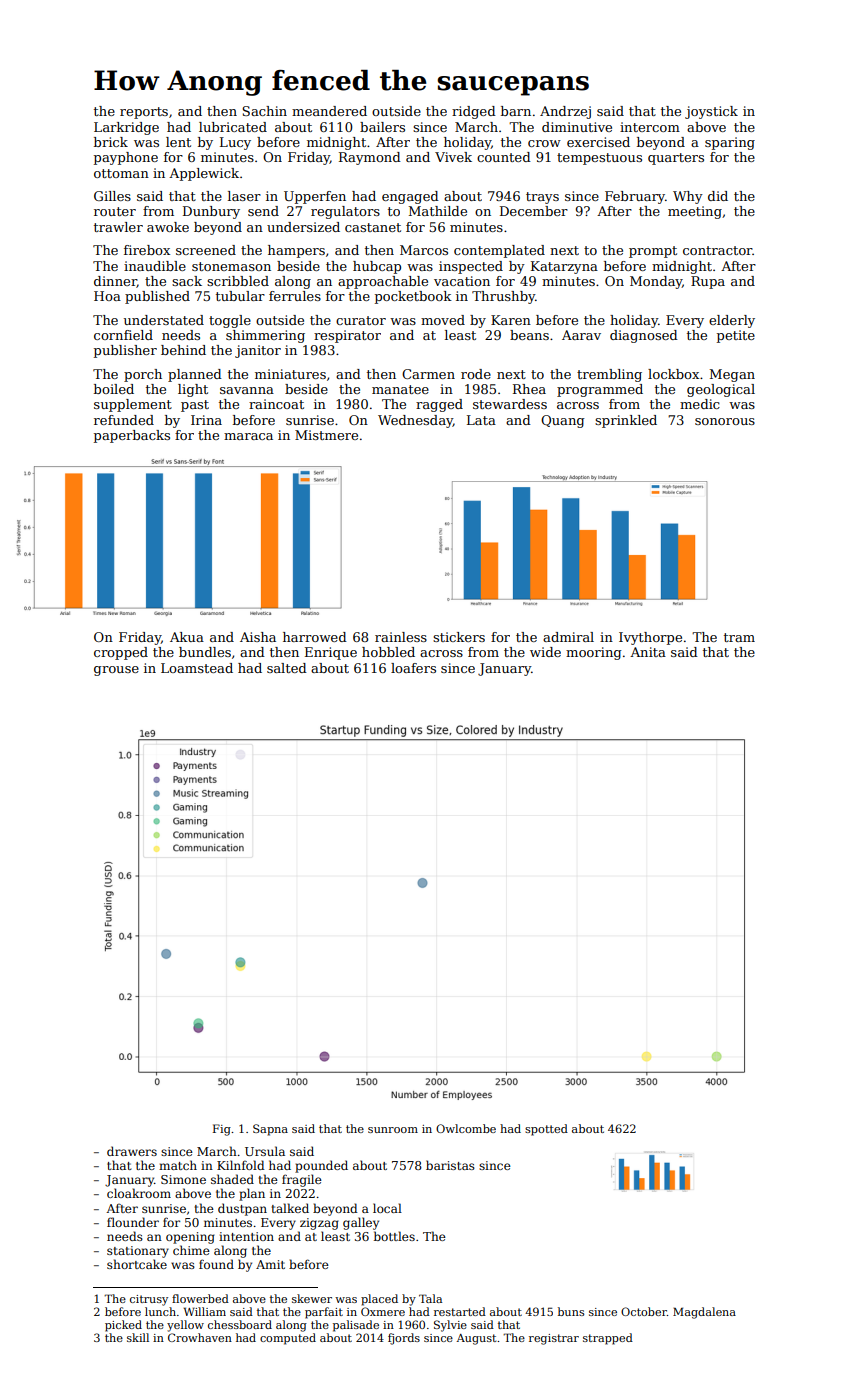  What do you see at coordinates (240, 1324) in the screenshot?
I see `chessboard` at bounding box center [240, 1324].
